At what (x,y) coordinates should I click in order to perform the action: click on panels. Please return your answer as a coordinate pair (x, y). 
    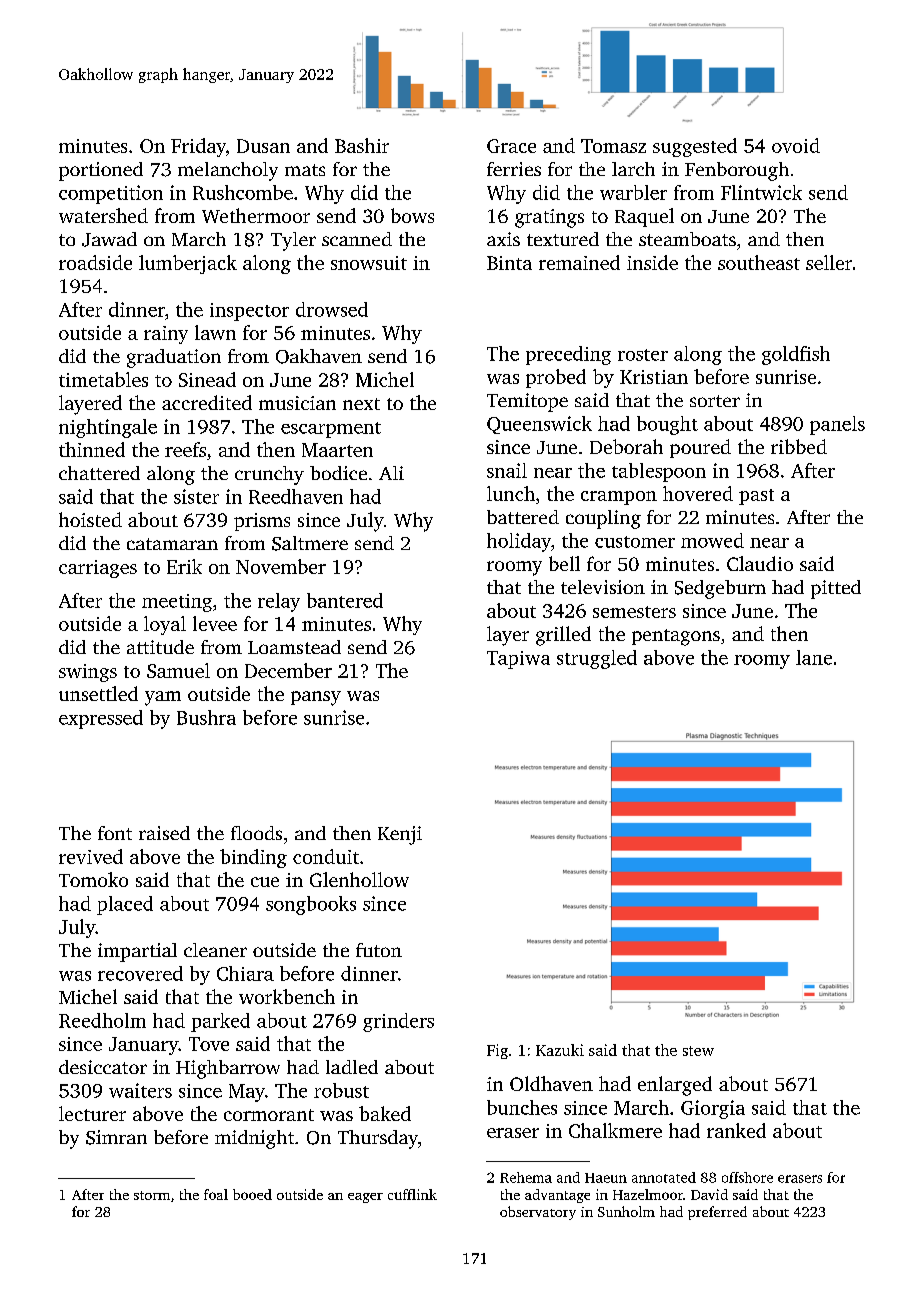
    Looking at the image, I should click on (837, 425).
